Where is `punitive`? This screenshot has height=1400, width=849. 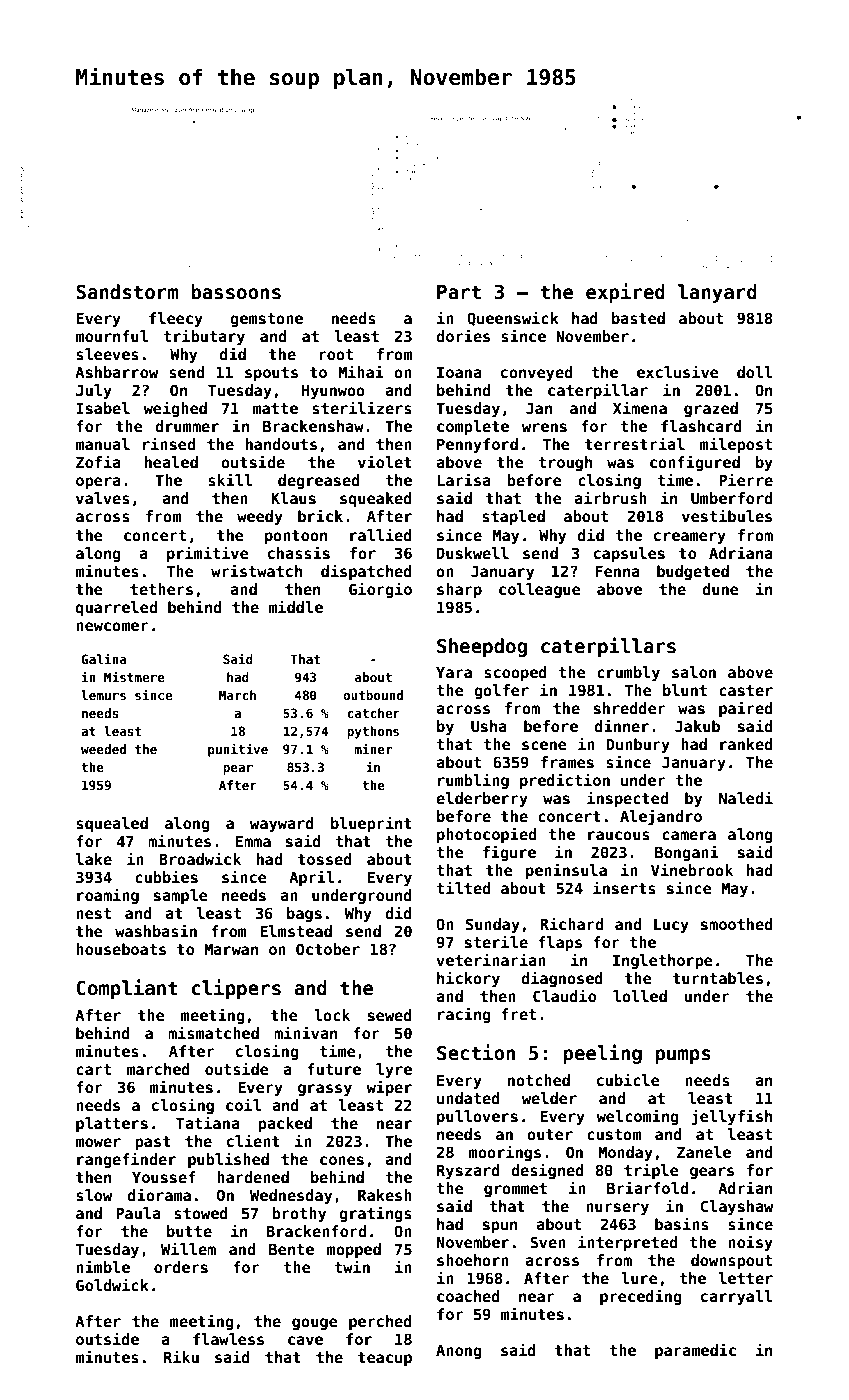 punitive is located at coordinates (238, 750).
